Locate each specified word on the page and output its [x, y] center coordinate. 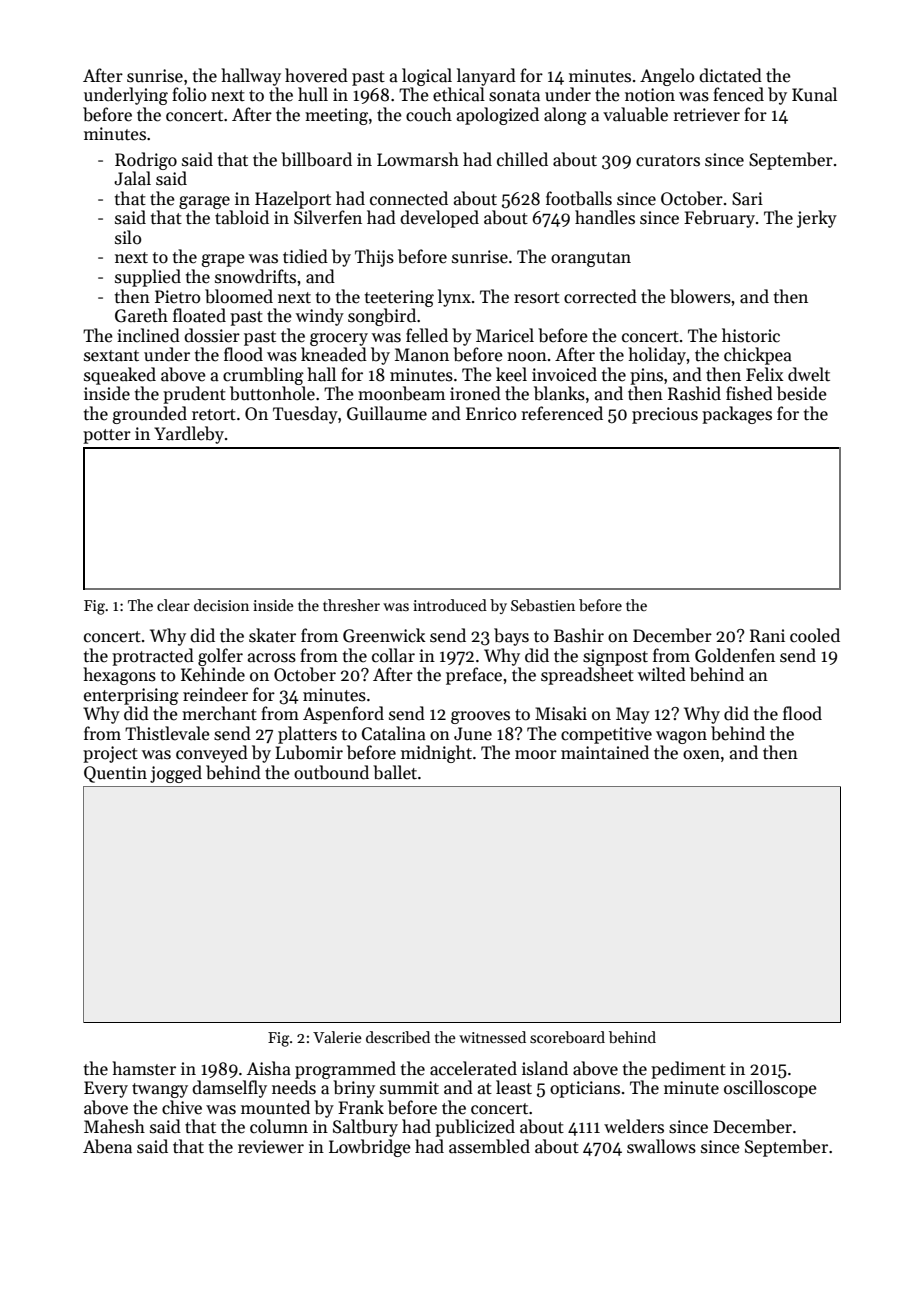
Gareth [141, 315]
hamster [144, 1068]
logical [427, 77]
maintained [605, 752]
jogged [176, 774]
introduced [450, 605]
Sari [747, 199]
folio [189, 94]
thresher [351, 605]
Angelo [667, 77]
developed [439, 219]
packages [737, 415]
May [633, 715]
